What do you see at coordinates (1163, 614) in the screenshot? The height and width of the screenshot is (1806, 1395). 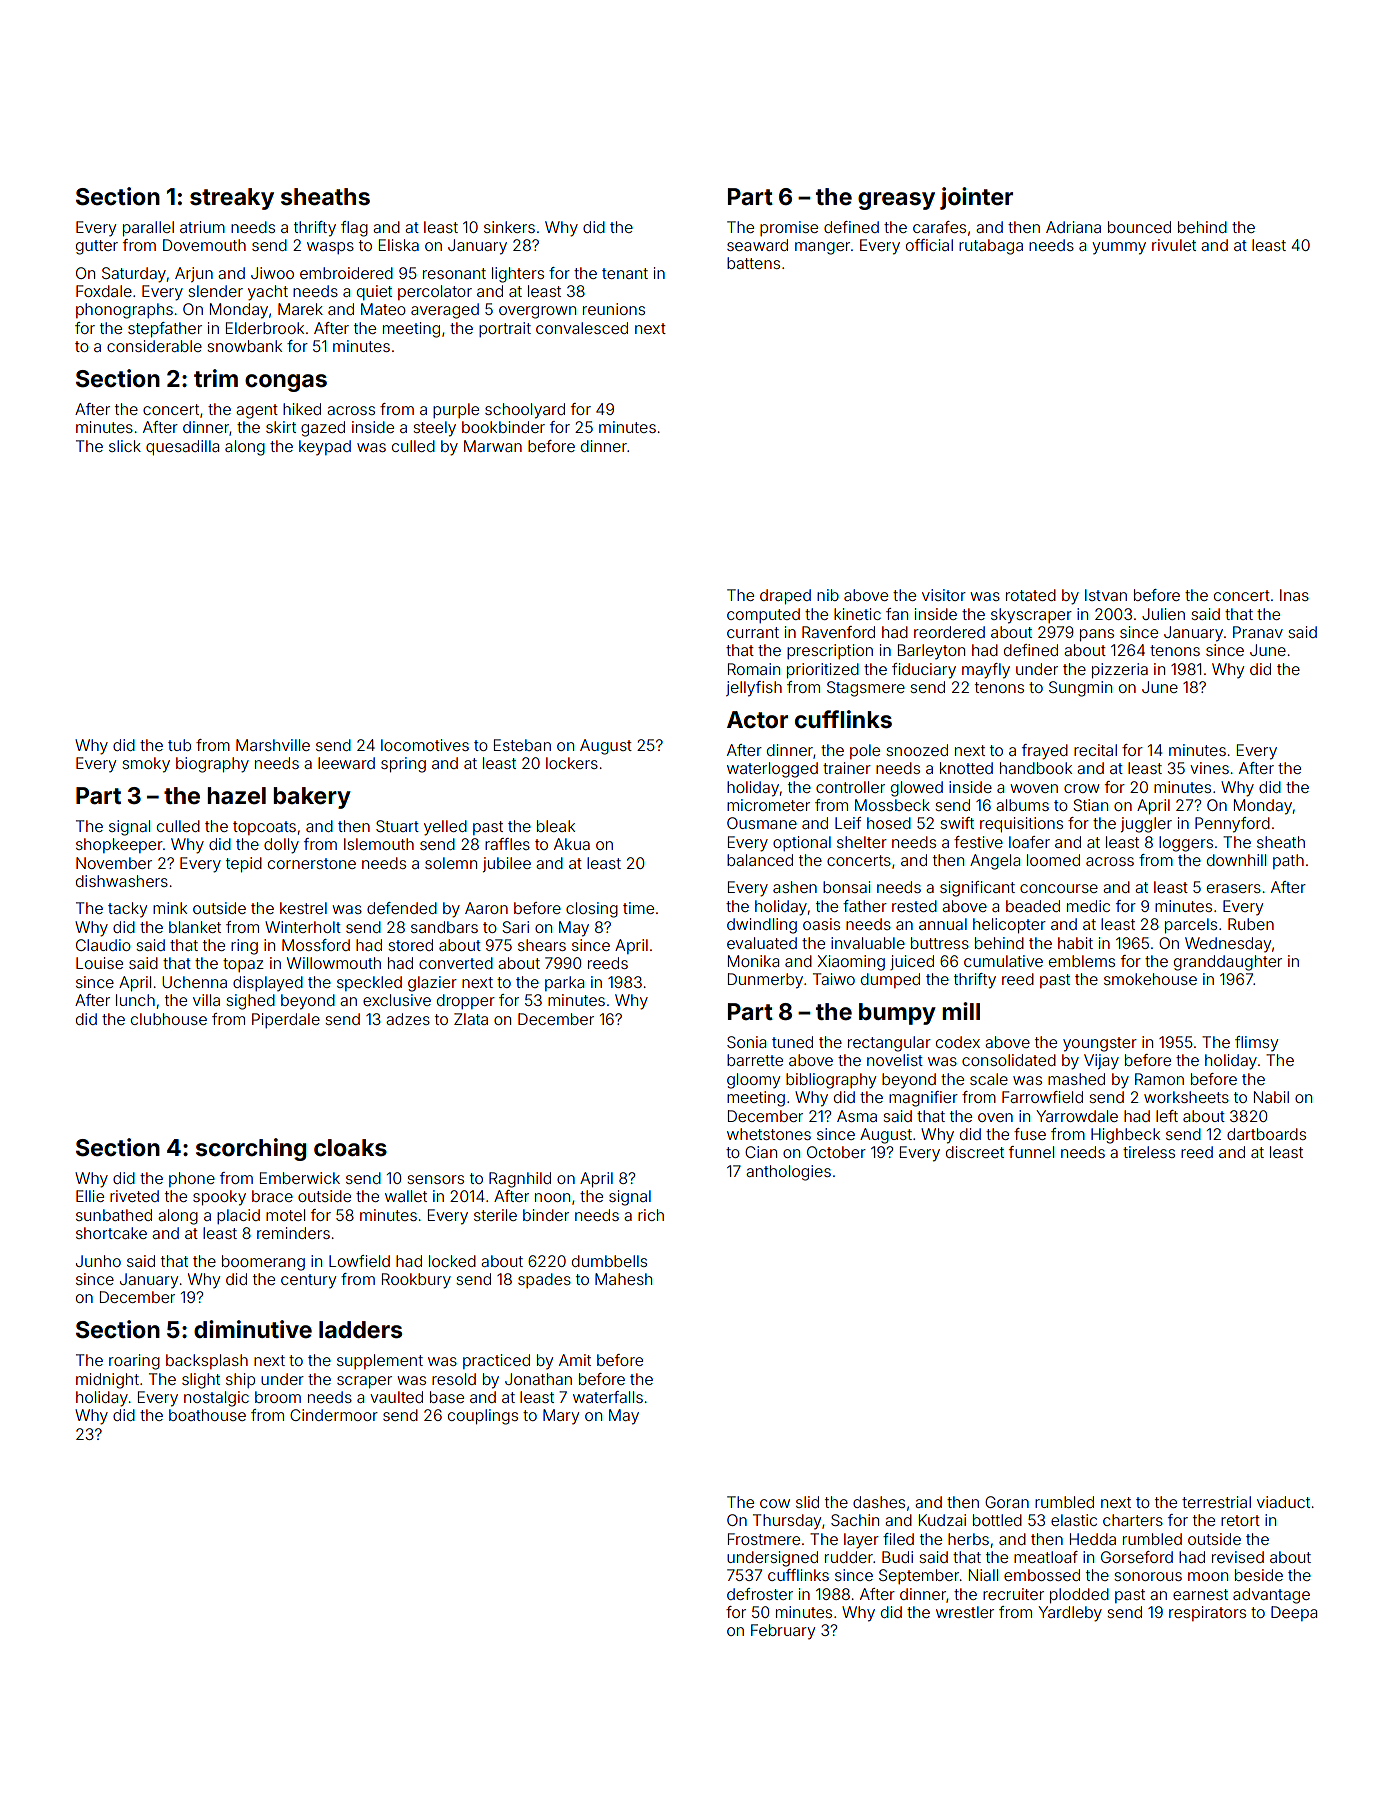 I see `Julien` at bounding box center [1163, 614].
